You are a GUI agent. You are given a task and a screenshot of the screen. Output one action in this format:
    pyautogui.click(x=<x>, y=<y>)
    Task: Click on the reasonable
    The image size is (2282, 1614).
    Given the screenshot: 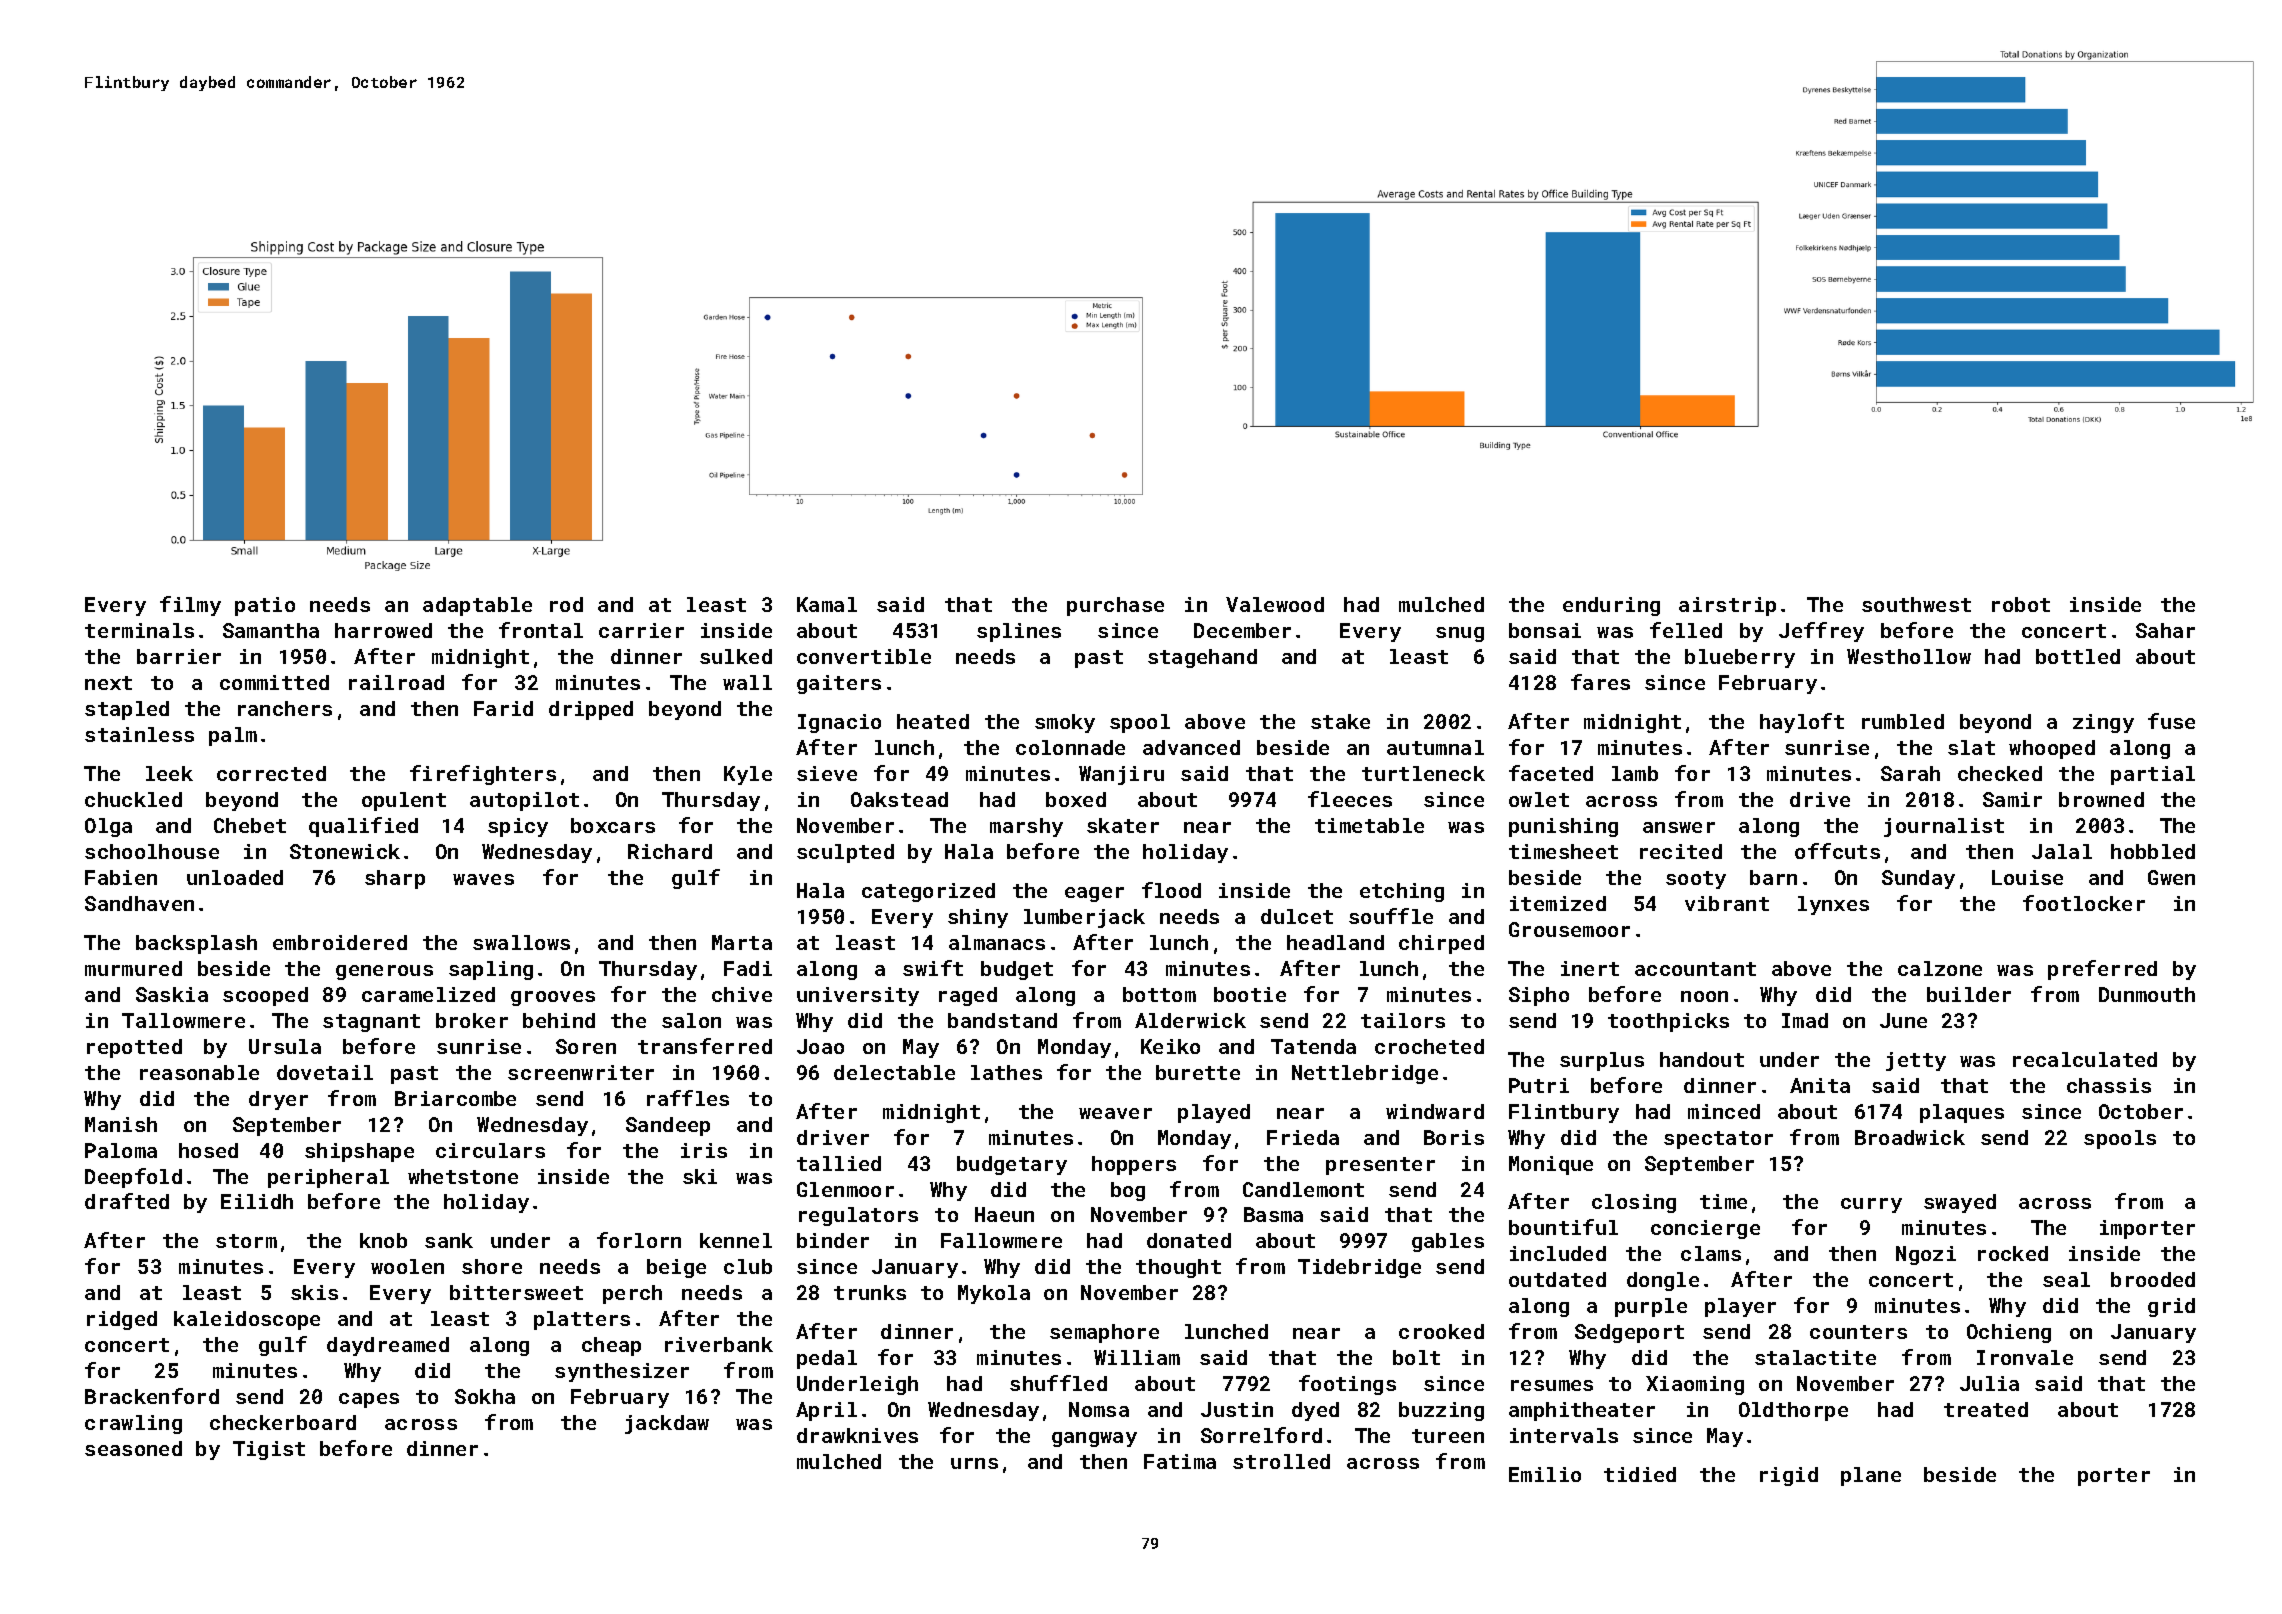 What is the action you would take?
    pyautogui.click(x=199, y=1072)
